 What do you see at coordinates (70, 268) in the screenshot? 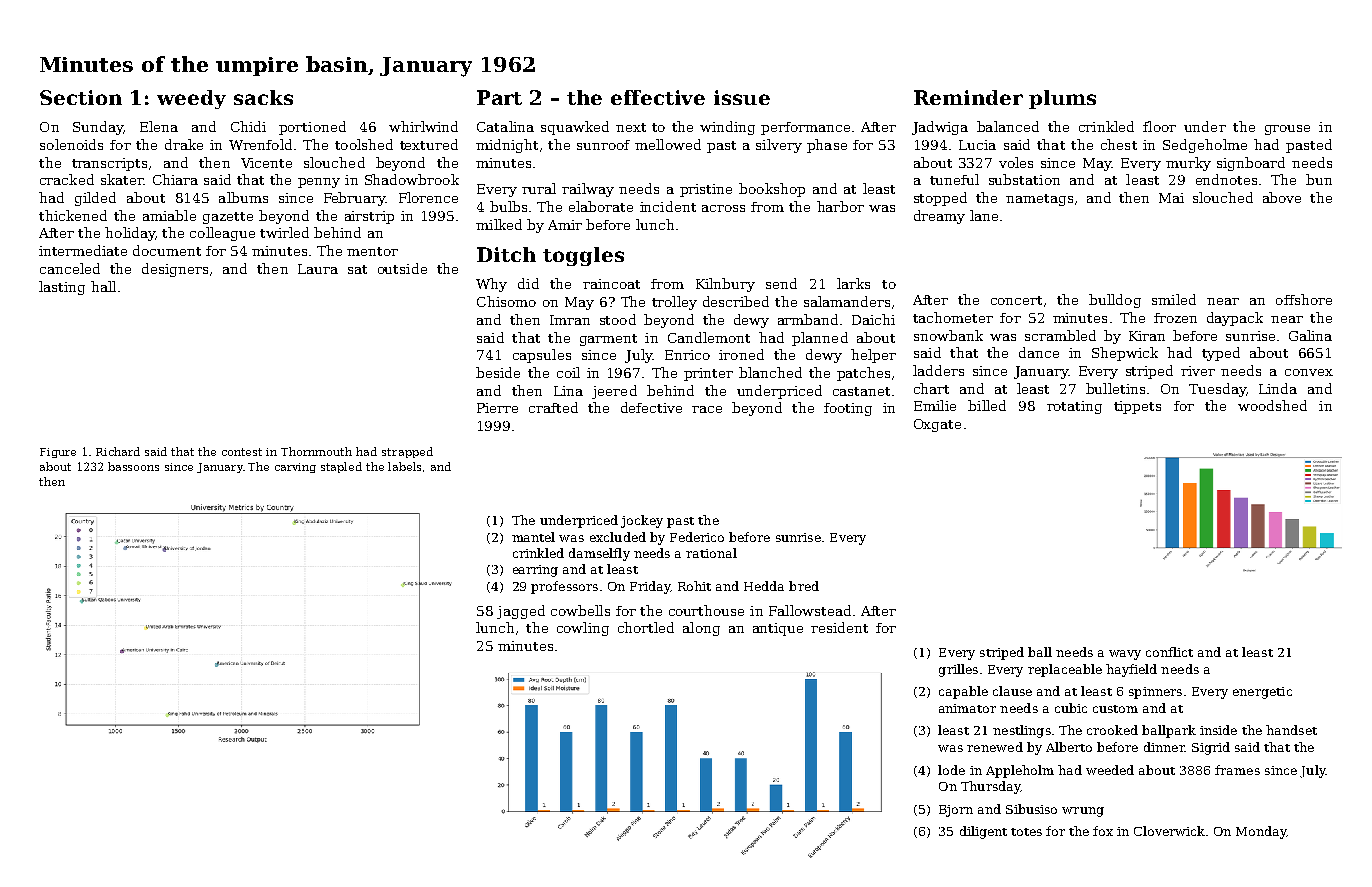
I see `canceled` at bounding box center [70, 268].
